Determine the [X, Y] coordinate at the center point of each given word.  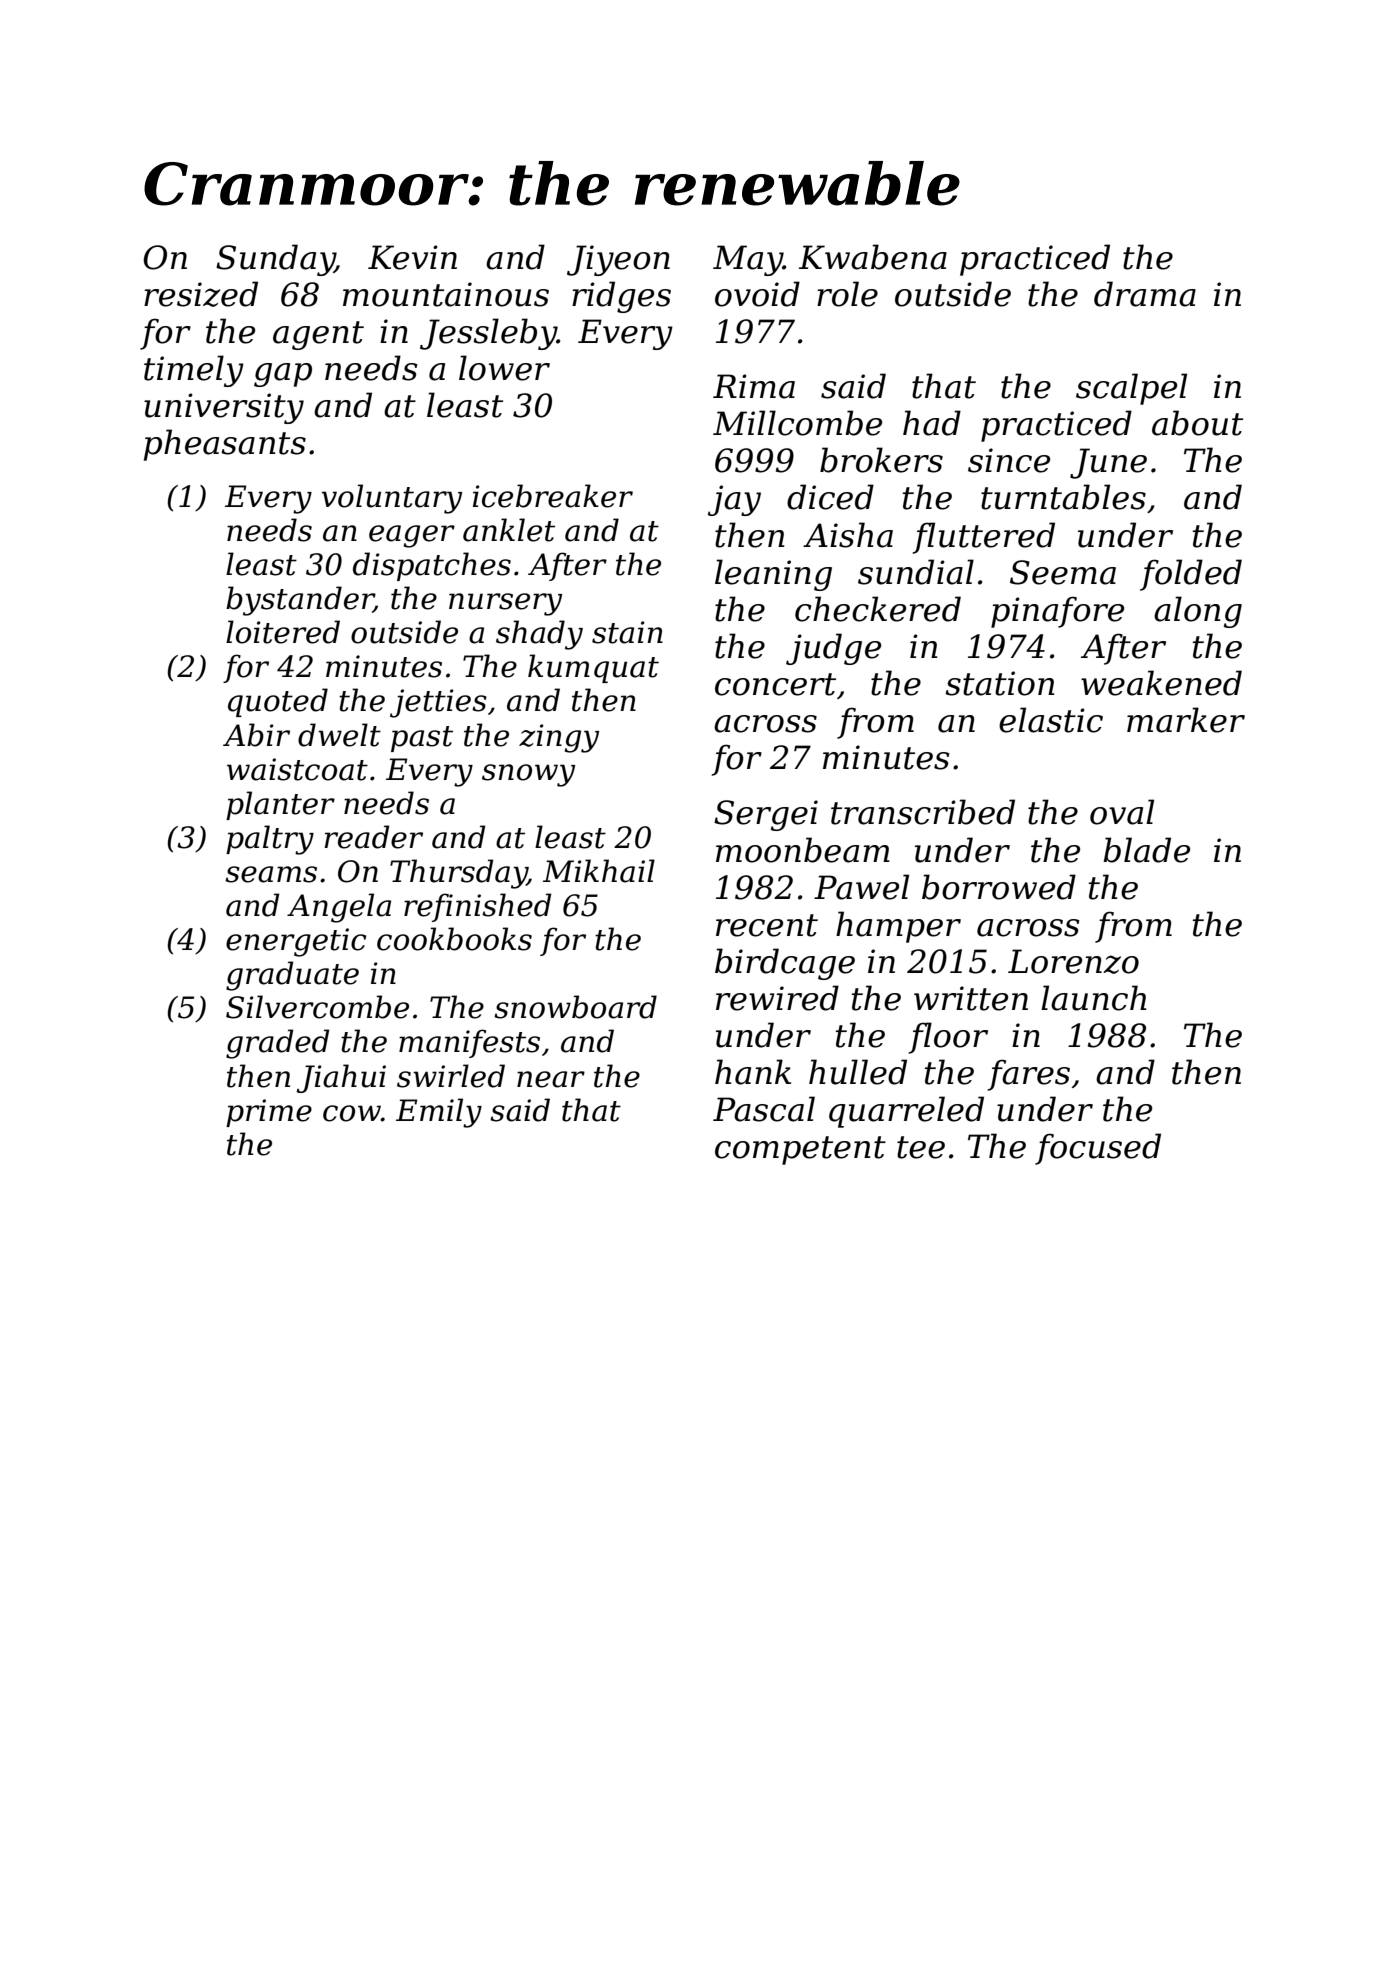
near [551, 1079]
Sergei [766, 815]
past [422, 739]
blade [1146, 850]
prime [269, 1113]
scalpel [1131, 389]
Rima [754, 386]
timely [194, 371]
